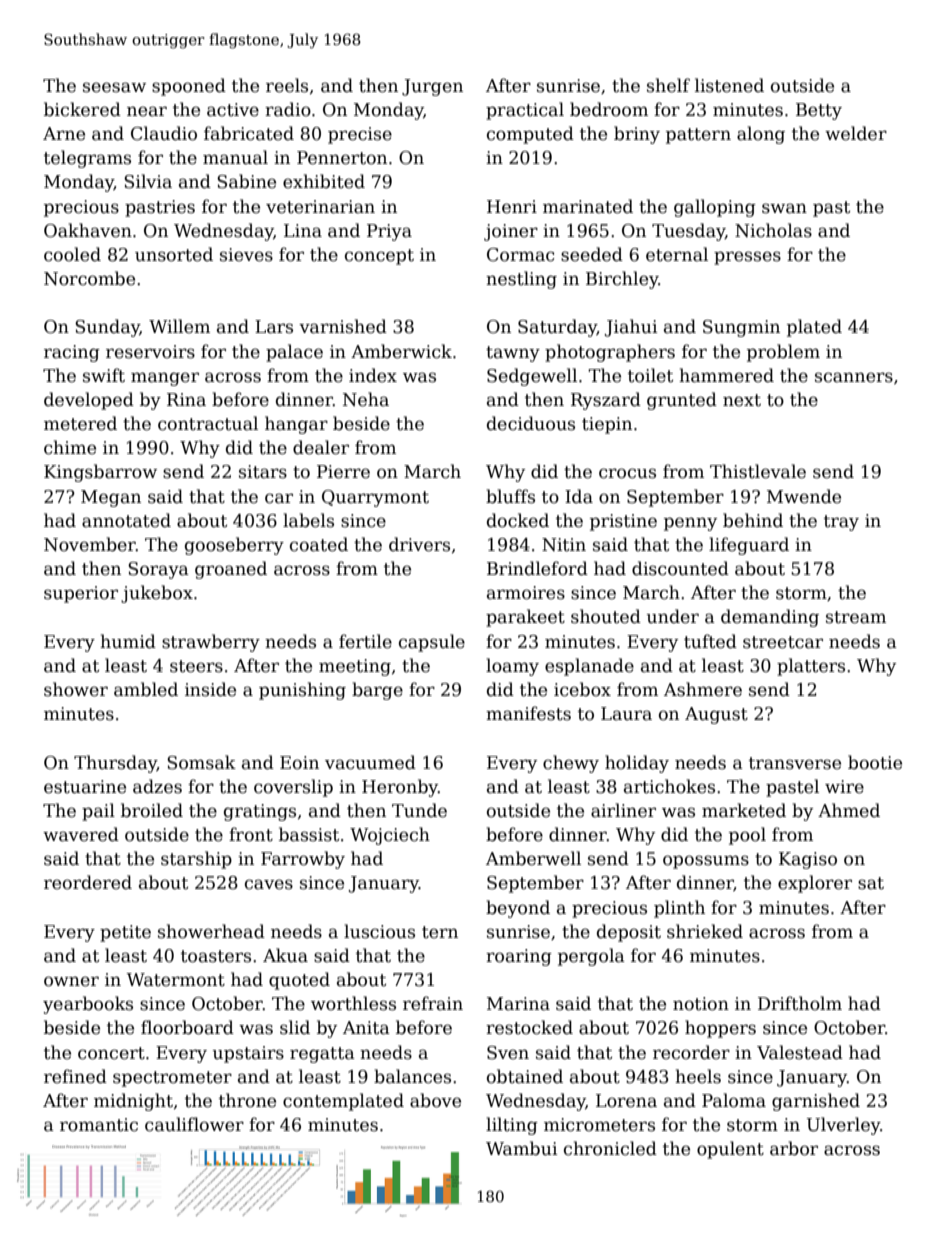  What do you see at coordinates (794, 1148) in the image?
I see `arbor` at bounding box center [794, 1148].
